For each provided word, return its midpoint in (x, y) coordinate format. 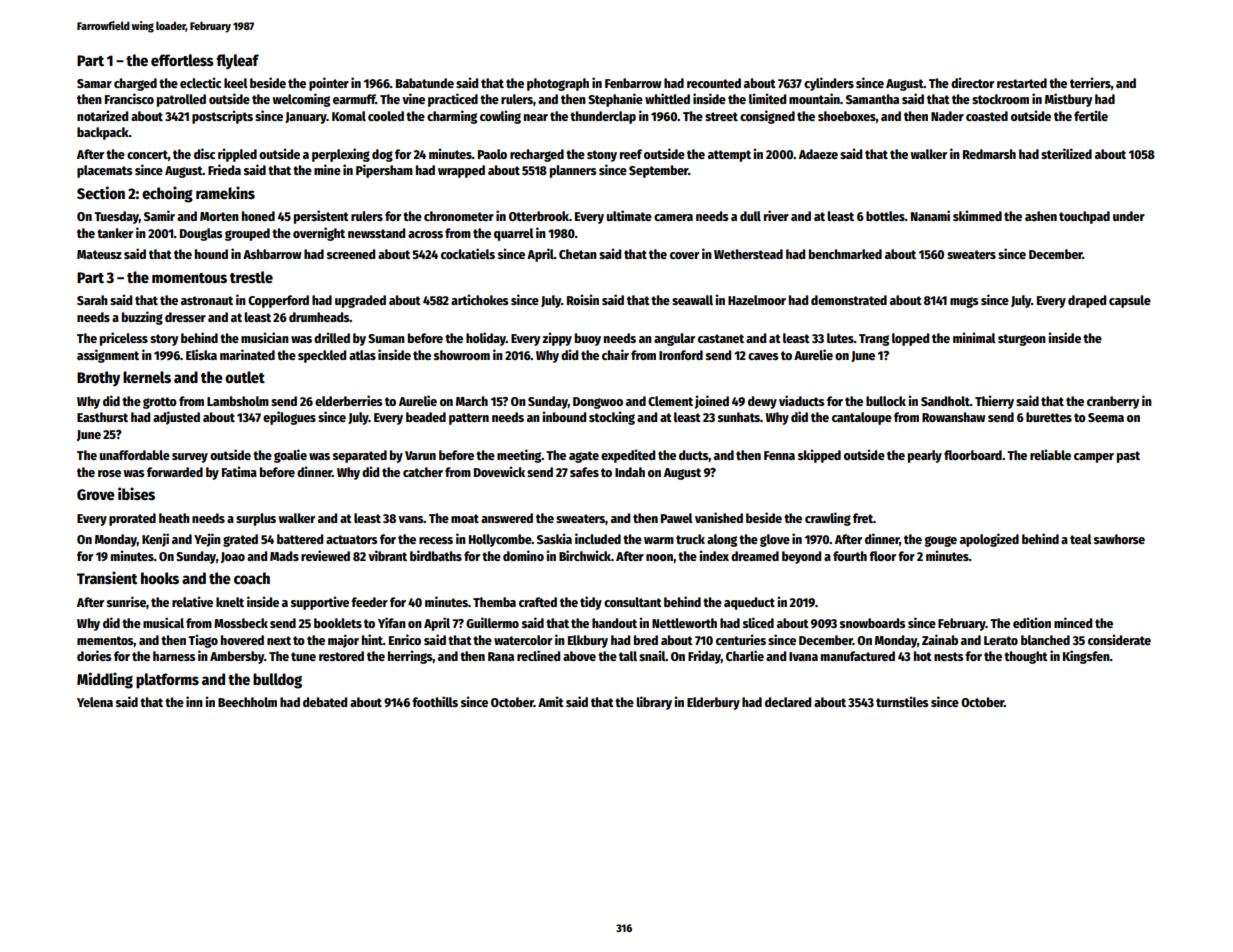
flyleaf (237, 62)
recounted (714, 83)
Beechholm (247, 702)
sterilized (1066, 153)
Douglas (201, 234)
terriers (1090, 82)
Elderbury (713, 703)
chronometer (459, 216)
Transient (107, 577)
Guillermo (492, 622)
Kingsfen (1086, 657)
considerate (1119, 639)
